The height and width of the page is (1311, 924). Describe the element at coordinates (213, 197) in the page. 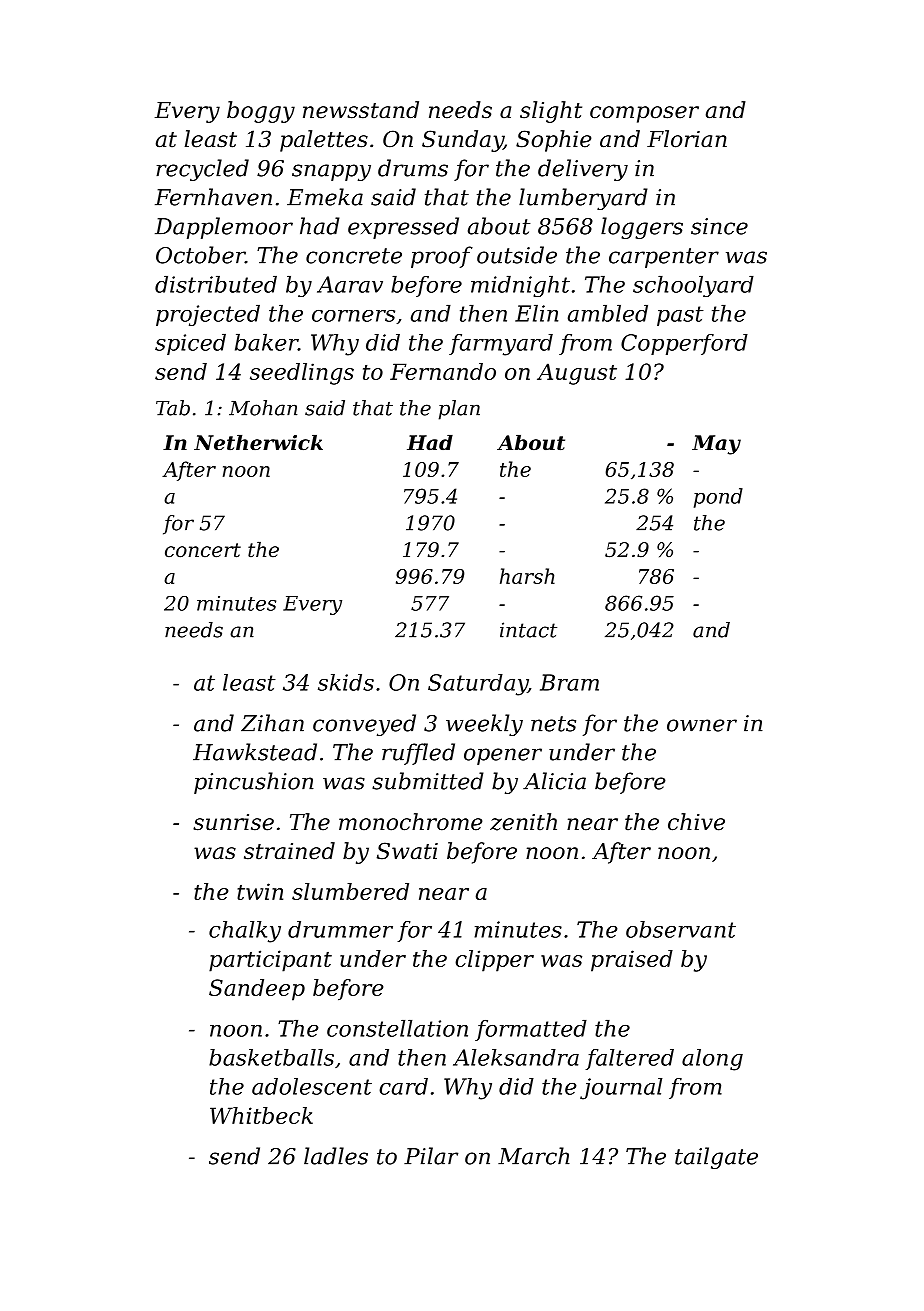

I see `Fernhaven` at that location.
